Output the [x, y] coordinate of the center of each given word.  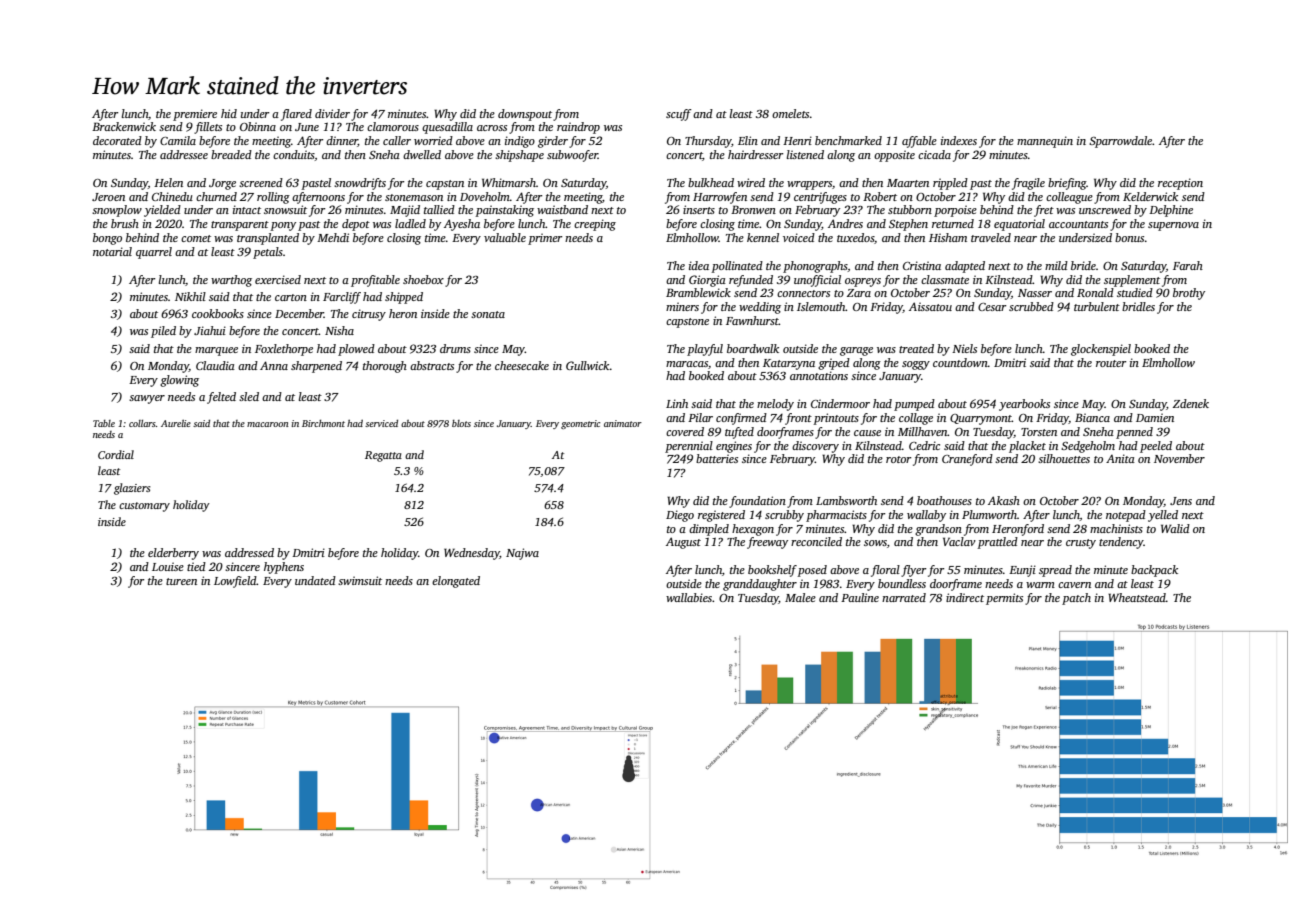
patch [1076, 599]
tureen [181, 581]
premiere [195, 115]
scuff [679, 115]
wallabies [689, 597]
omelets [790, 113]
